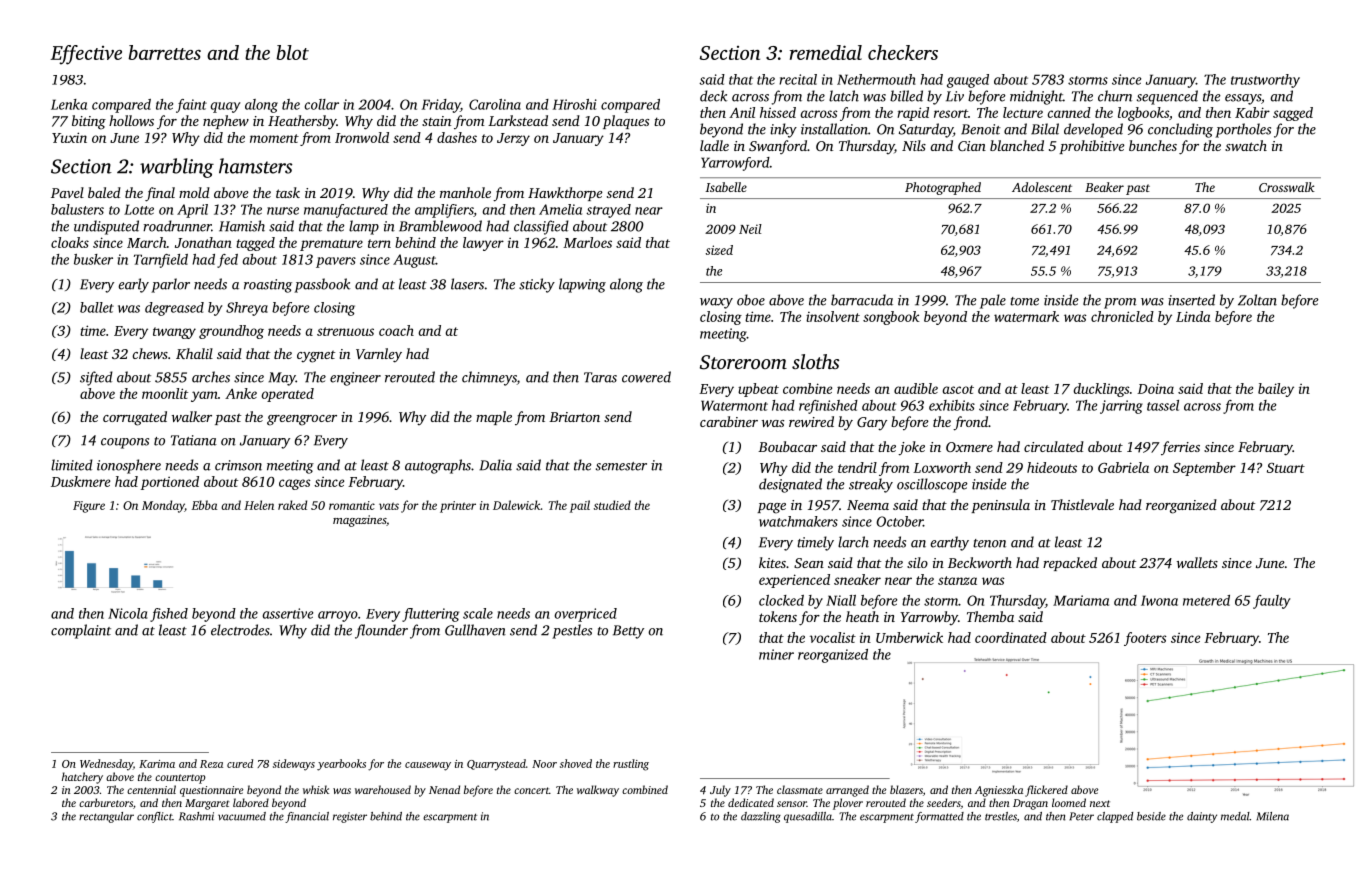 The height and width of the image is (887, 1372). What do you see at coordinates (164, 52) in the image?
I see `barrettes` at bounding box center [164, 52].
